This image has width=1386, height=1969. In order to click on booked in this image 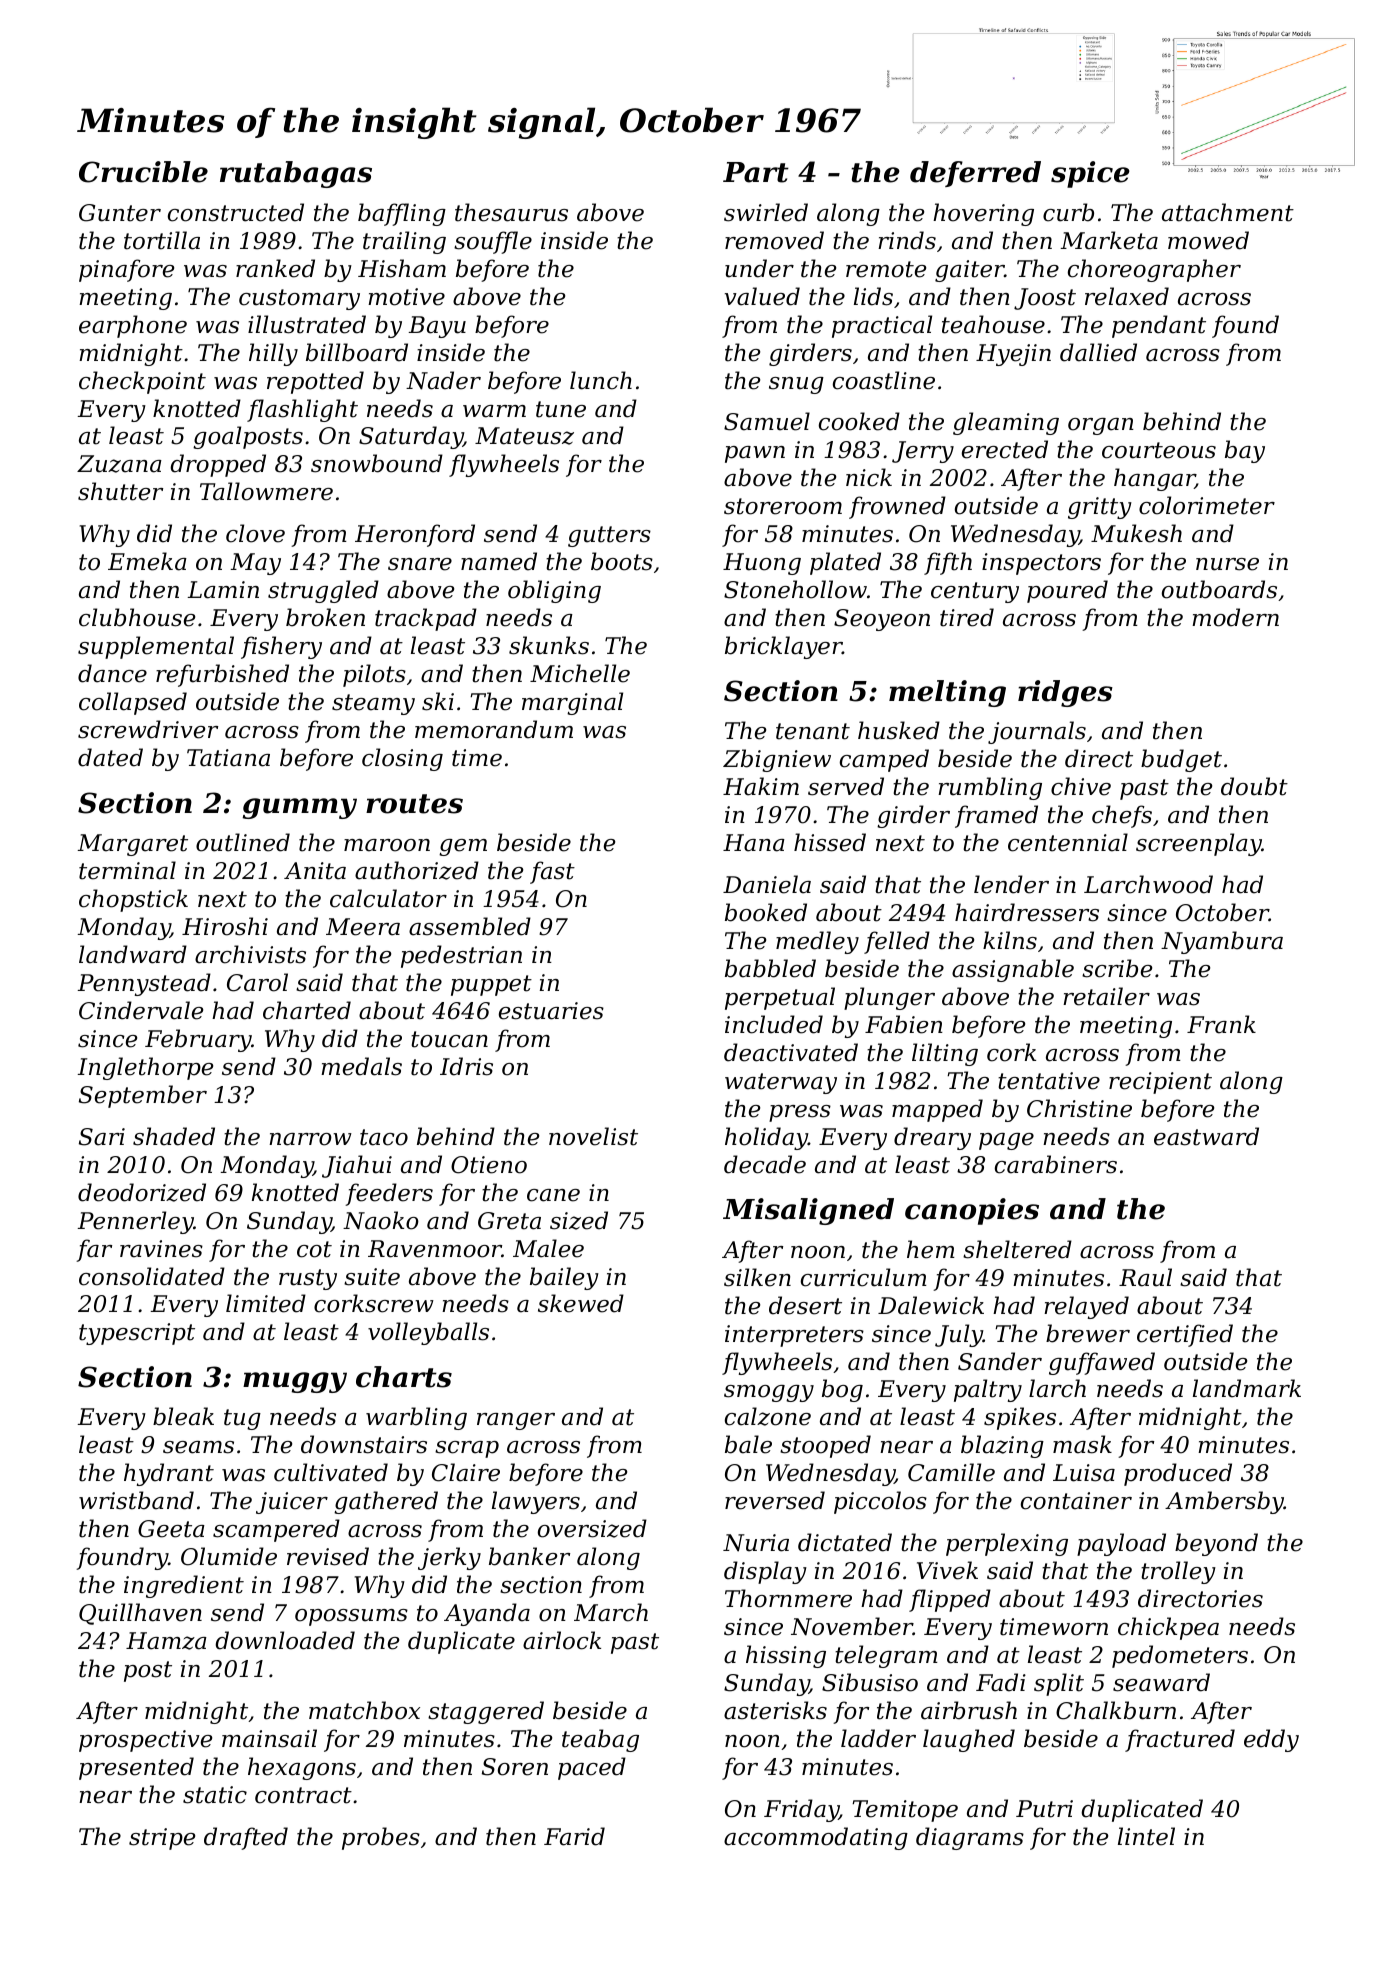, I will do `click(766, 912)`.
